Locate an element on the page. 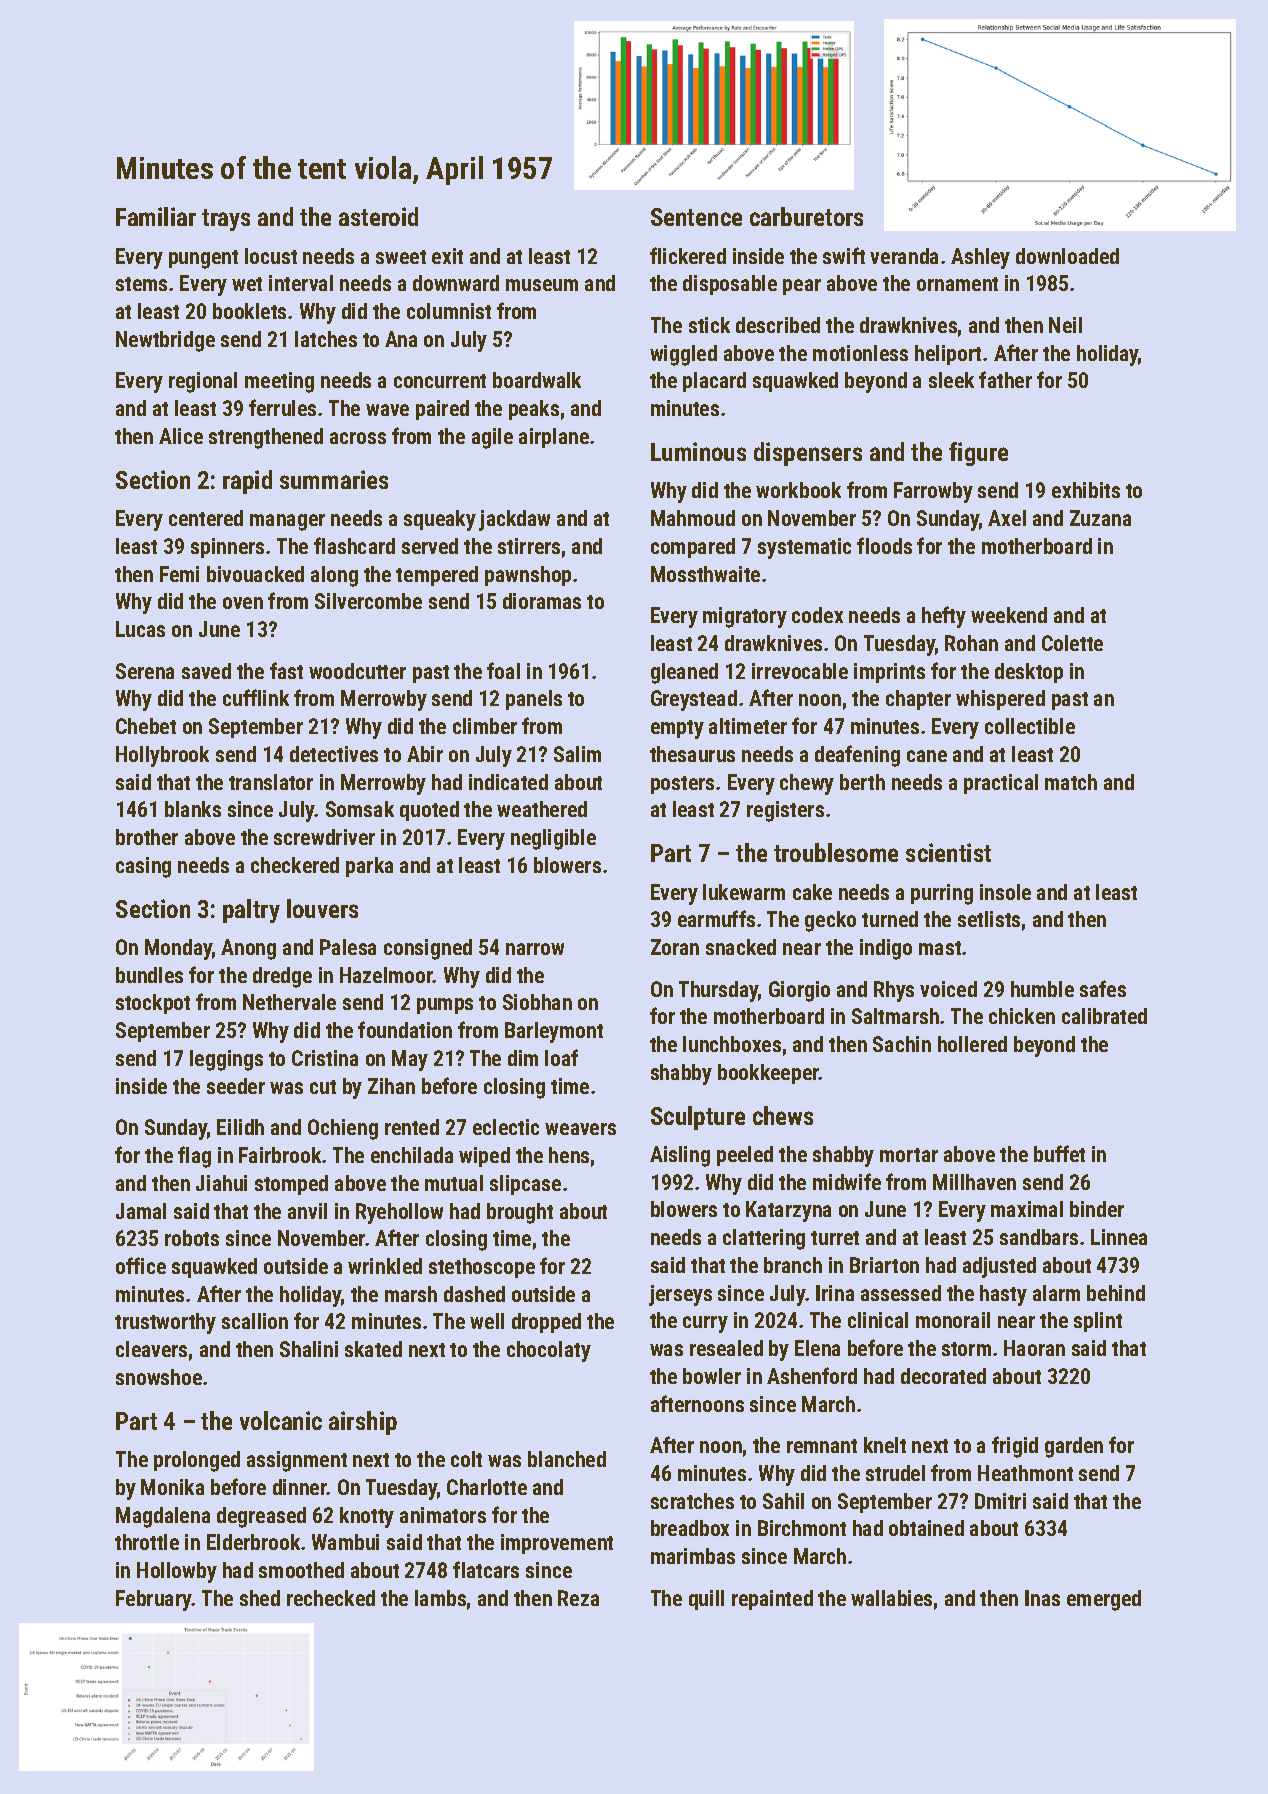 Image resolution: width=1268 pixels, height=1794 pixels. weekend is located at coordinates (1009, 615).
